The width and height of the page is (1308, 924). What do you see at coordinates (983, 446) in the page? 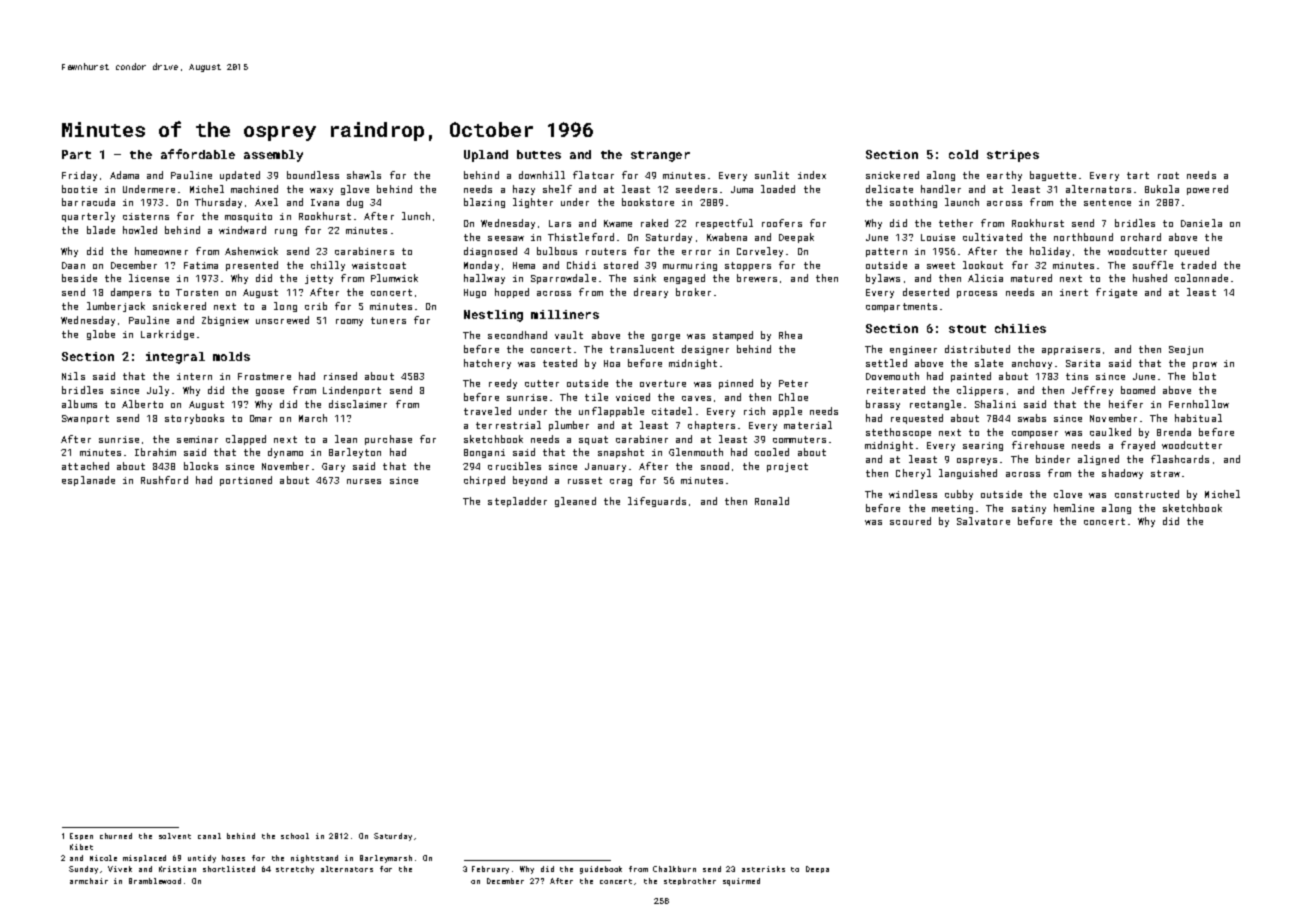
I see `searing` at bounding box center [983, 446].
